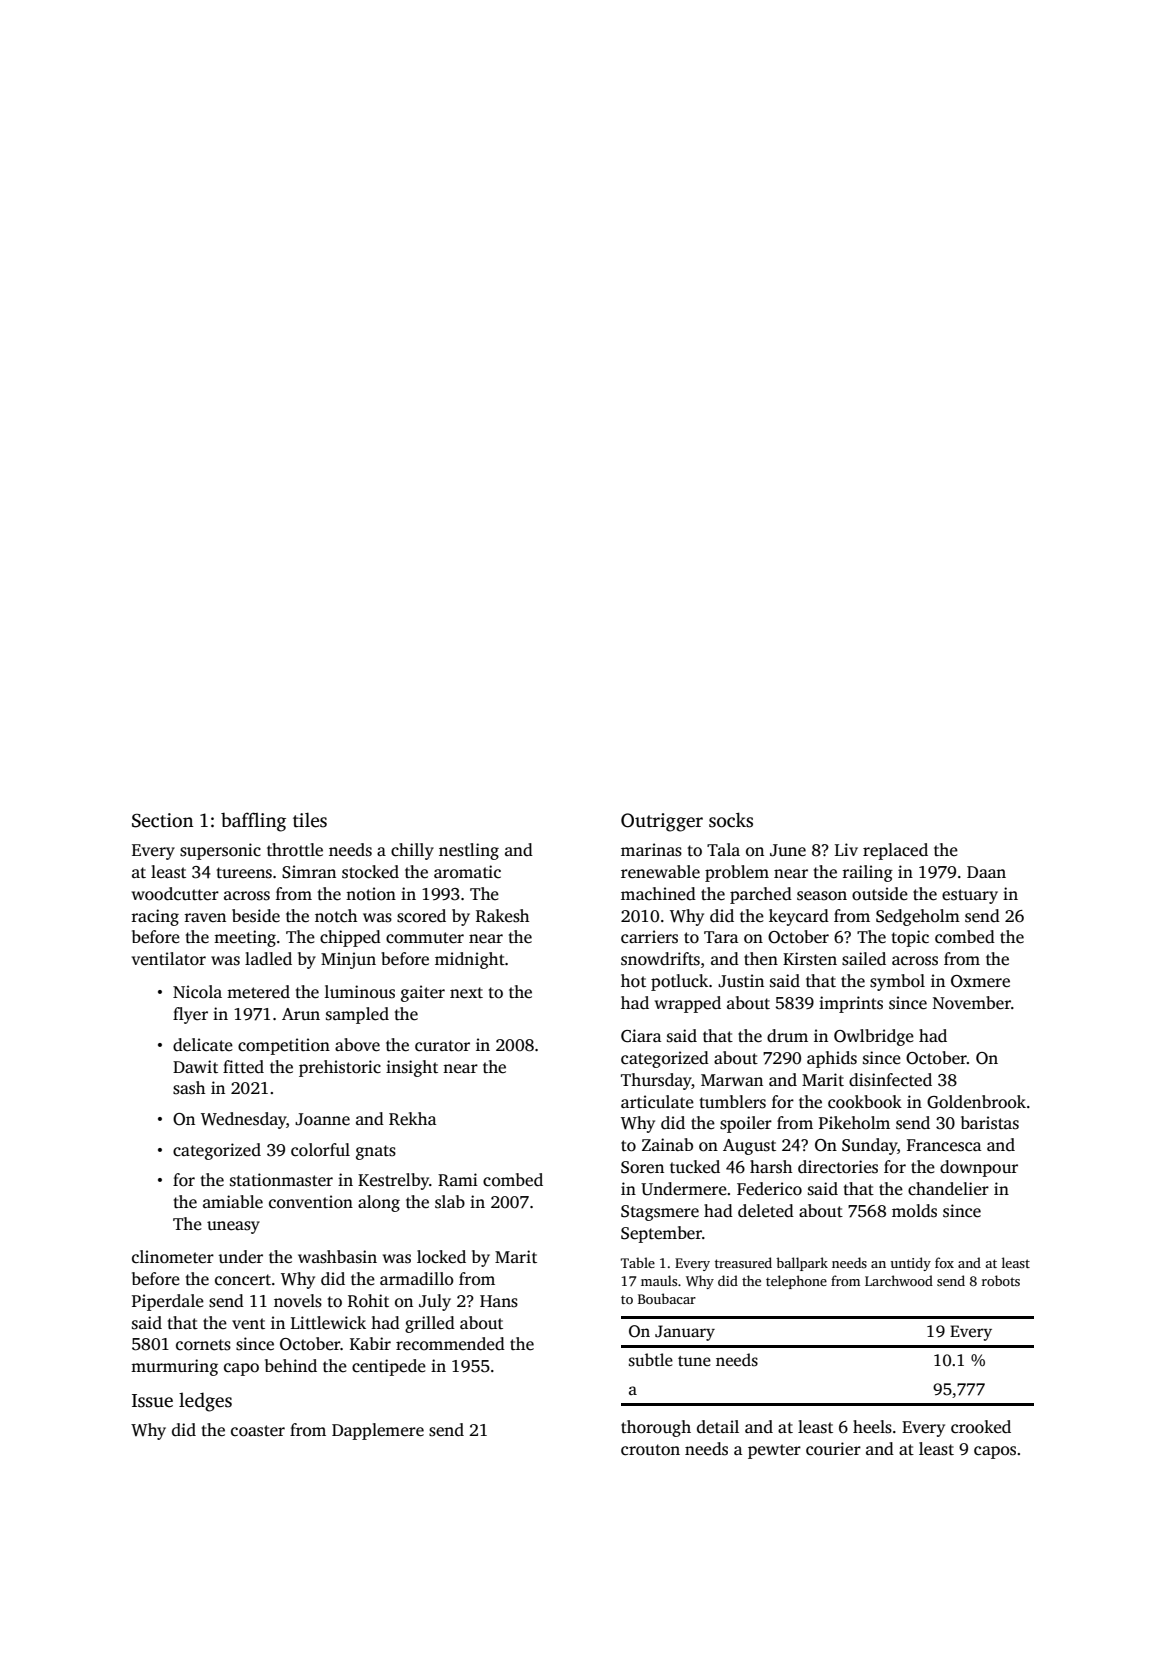 Image resolution: width=1165 pixels, height=1654 pixels. Describe the element at coordinates (660, 959) in the screenshot. I see `snowdrifts` at that location.
